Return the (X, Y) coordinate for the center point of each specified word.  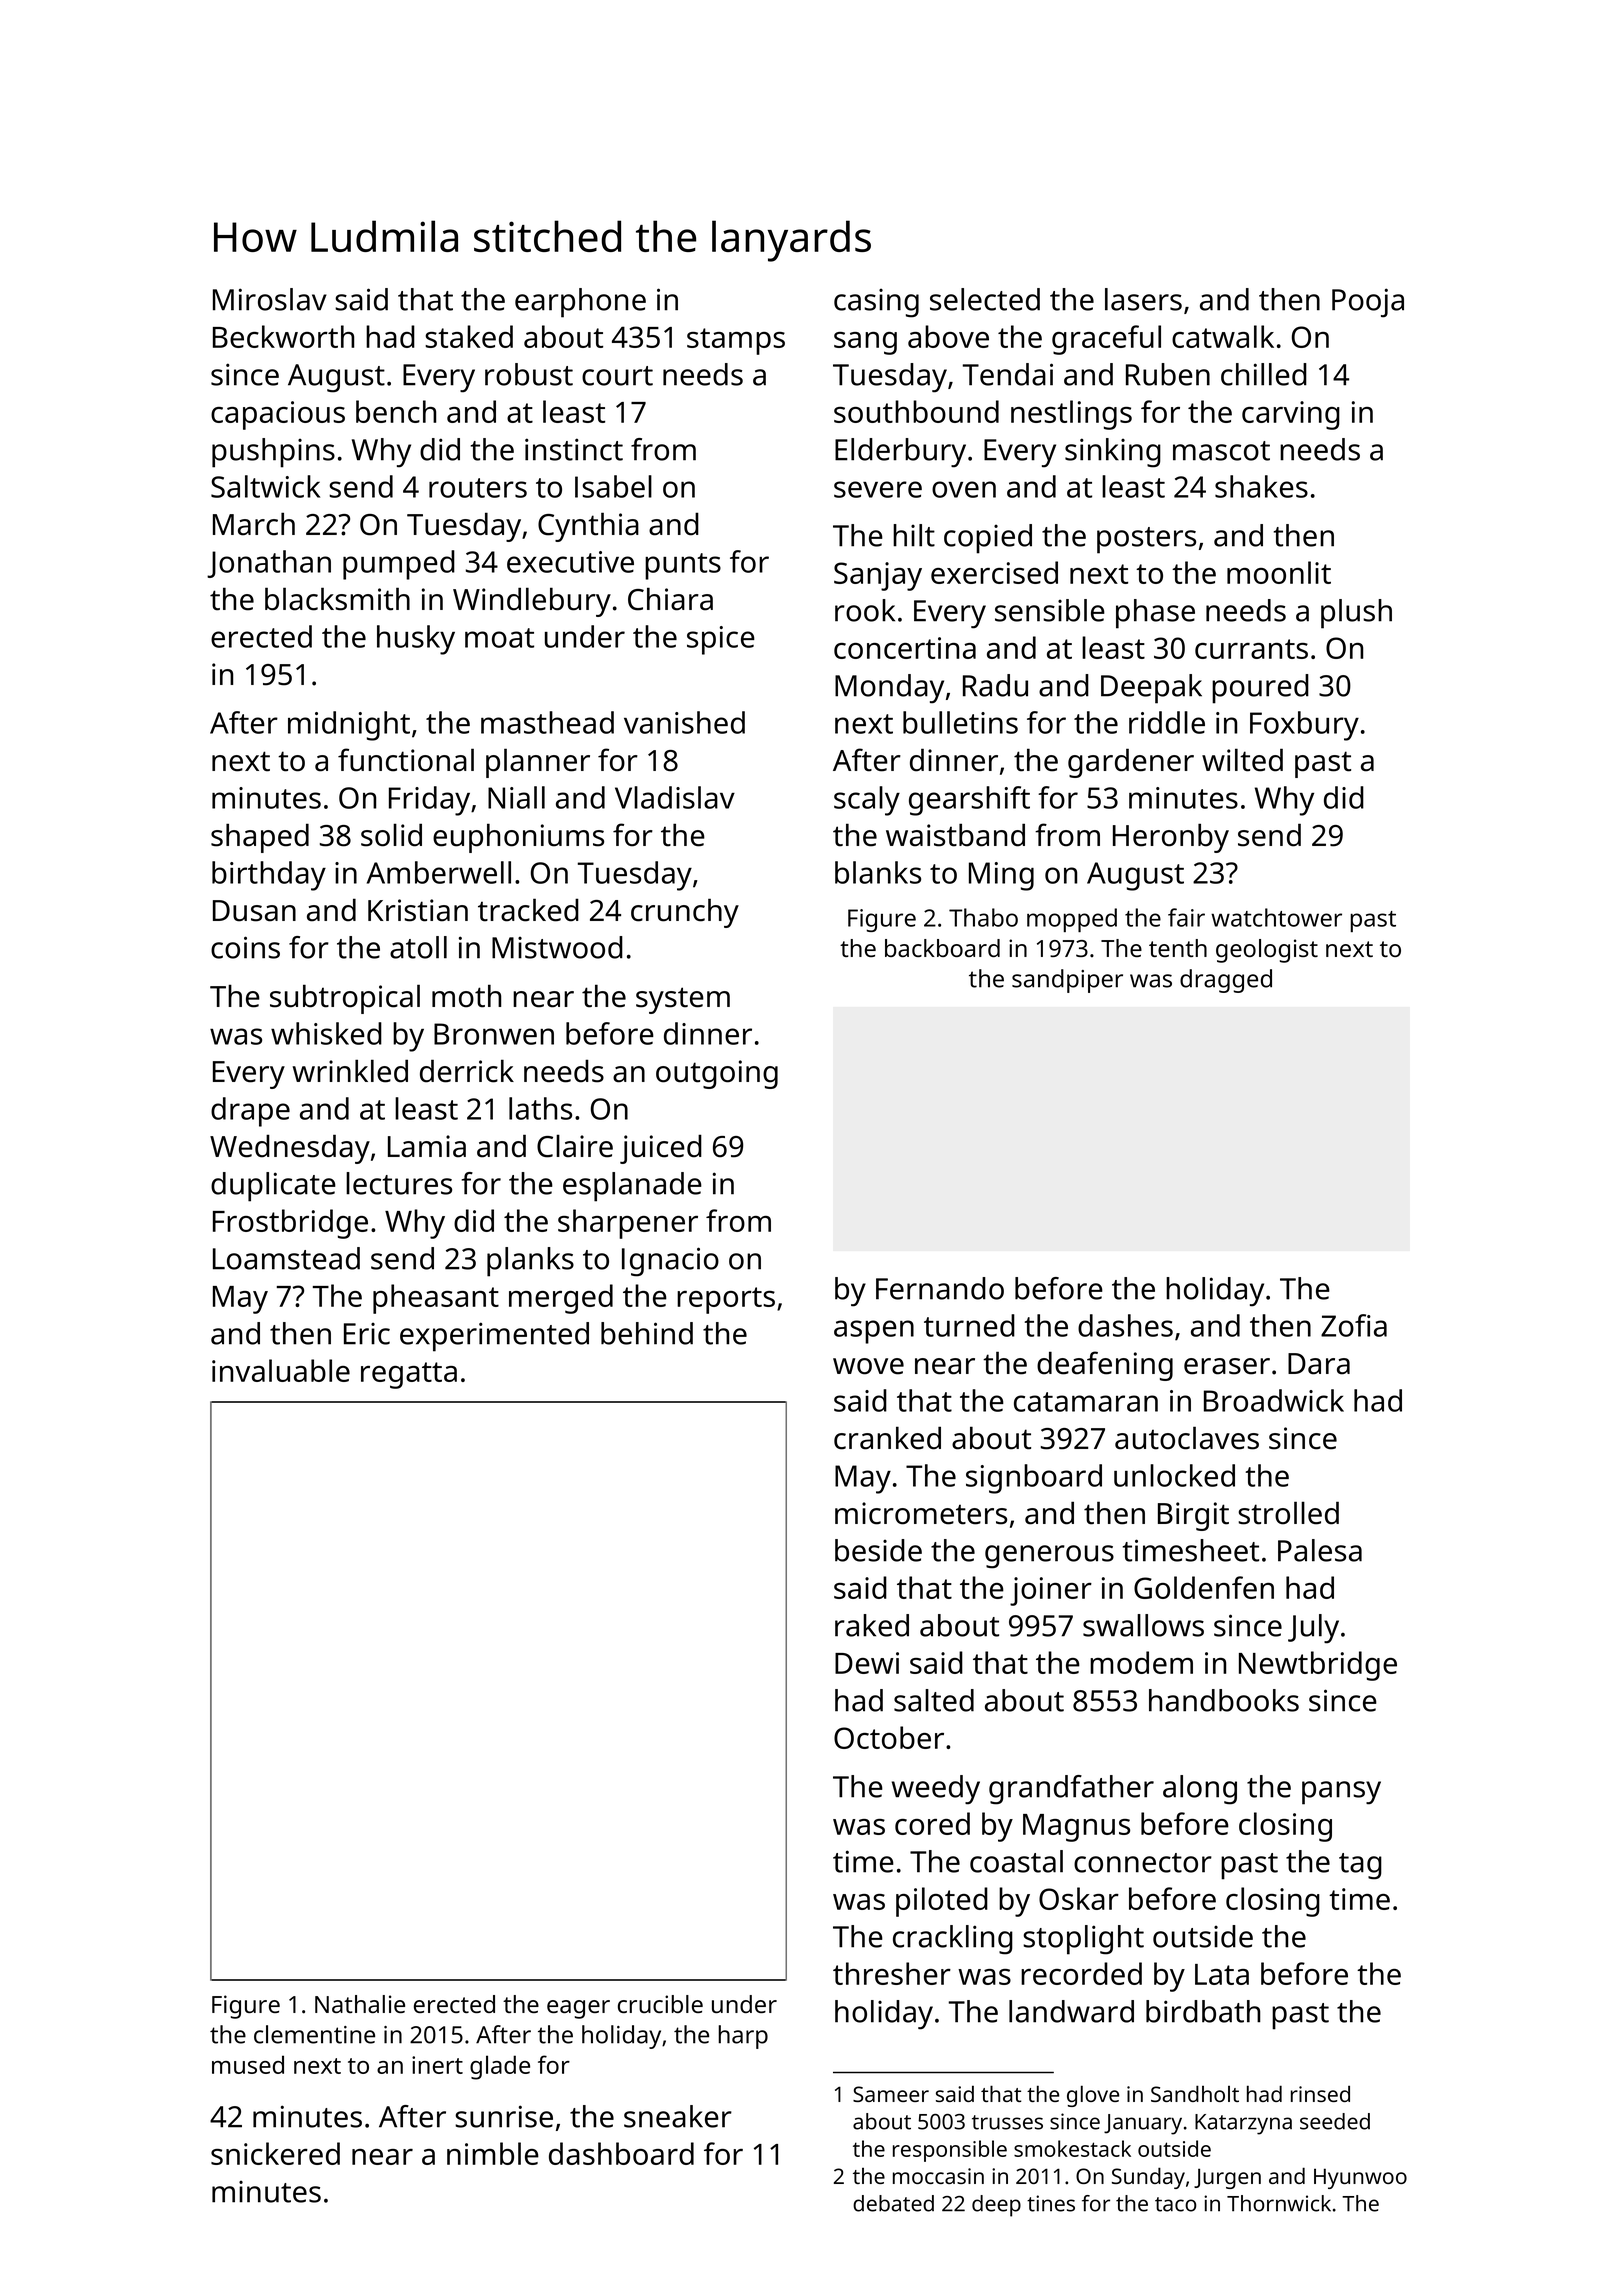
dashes (1125, 1325)
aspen (874, 1332)
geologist (1267, 951)
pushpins (273, 453)
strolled (1288, 1513)
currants (1251, 649)
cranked (887, 1438)
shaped (260, 838)
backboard (942, 948)
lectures (399, 1183)
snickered (275, 2153)
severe (878, 489)
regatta (409, 1375)
